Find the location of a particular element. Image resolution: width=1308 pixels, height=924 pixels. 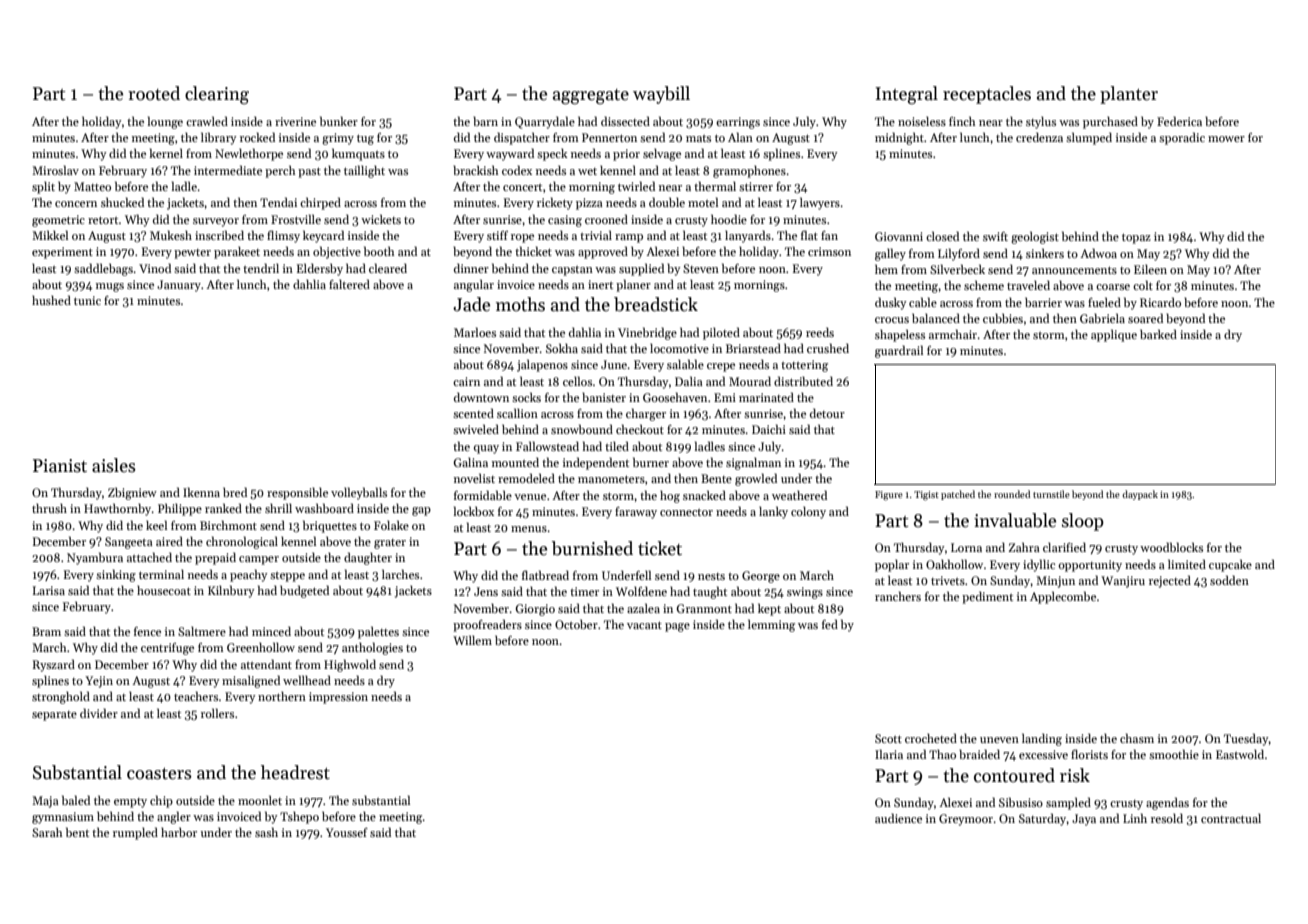

Daichi is located at coordinates (769, 429).
